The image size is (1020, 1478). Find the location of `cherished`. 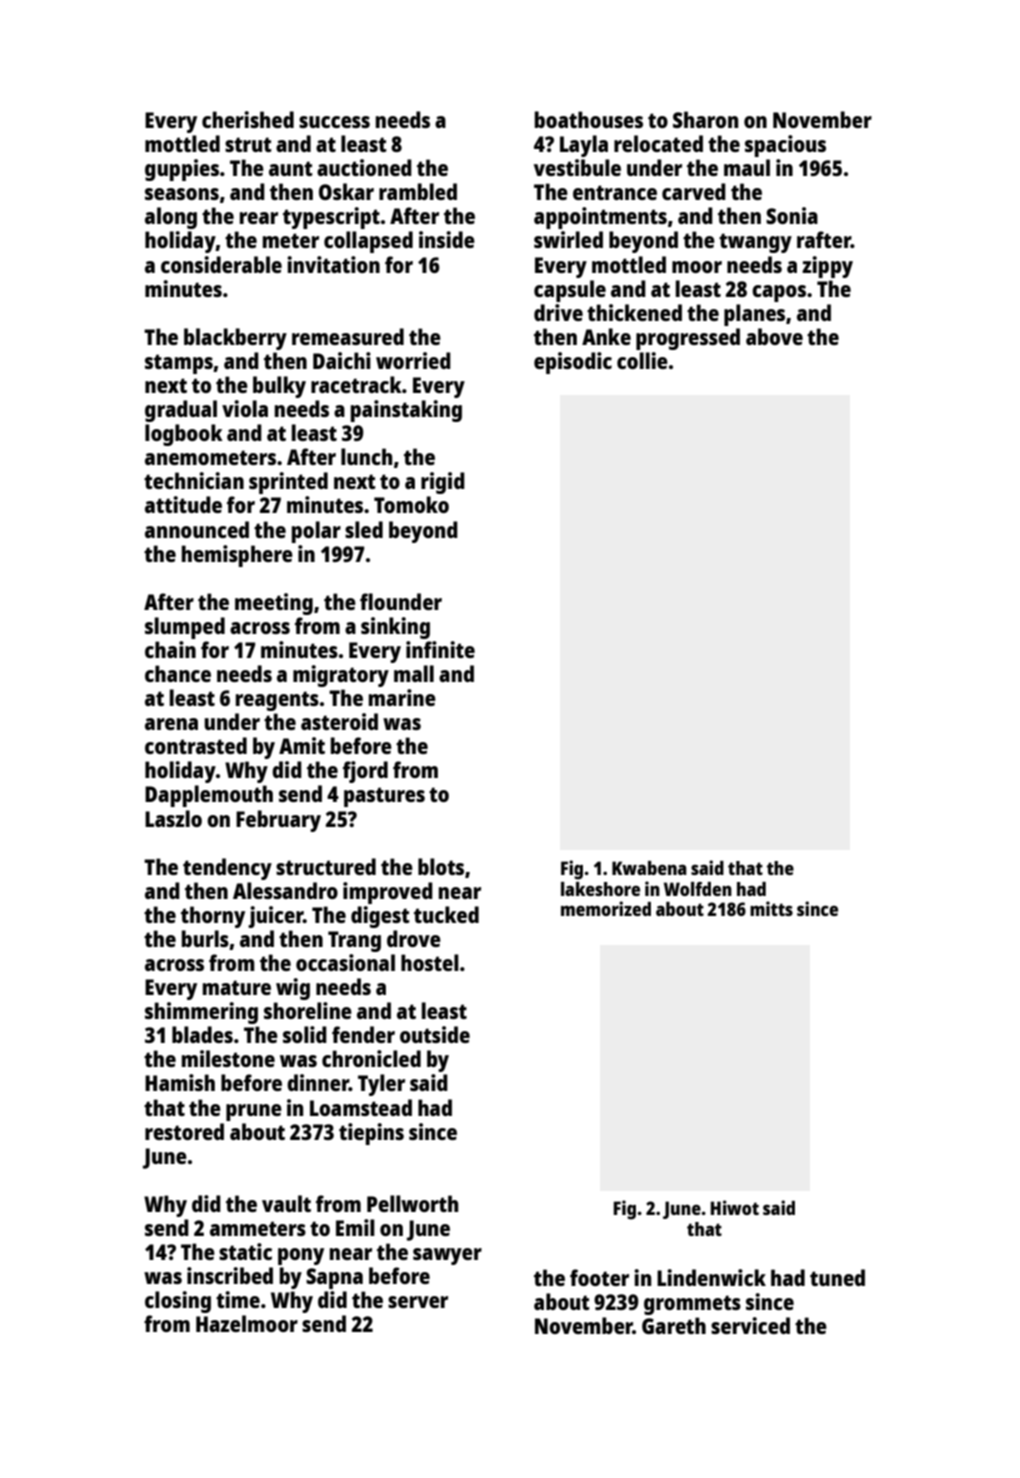

cherished is located at coordinates (248, 119).
